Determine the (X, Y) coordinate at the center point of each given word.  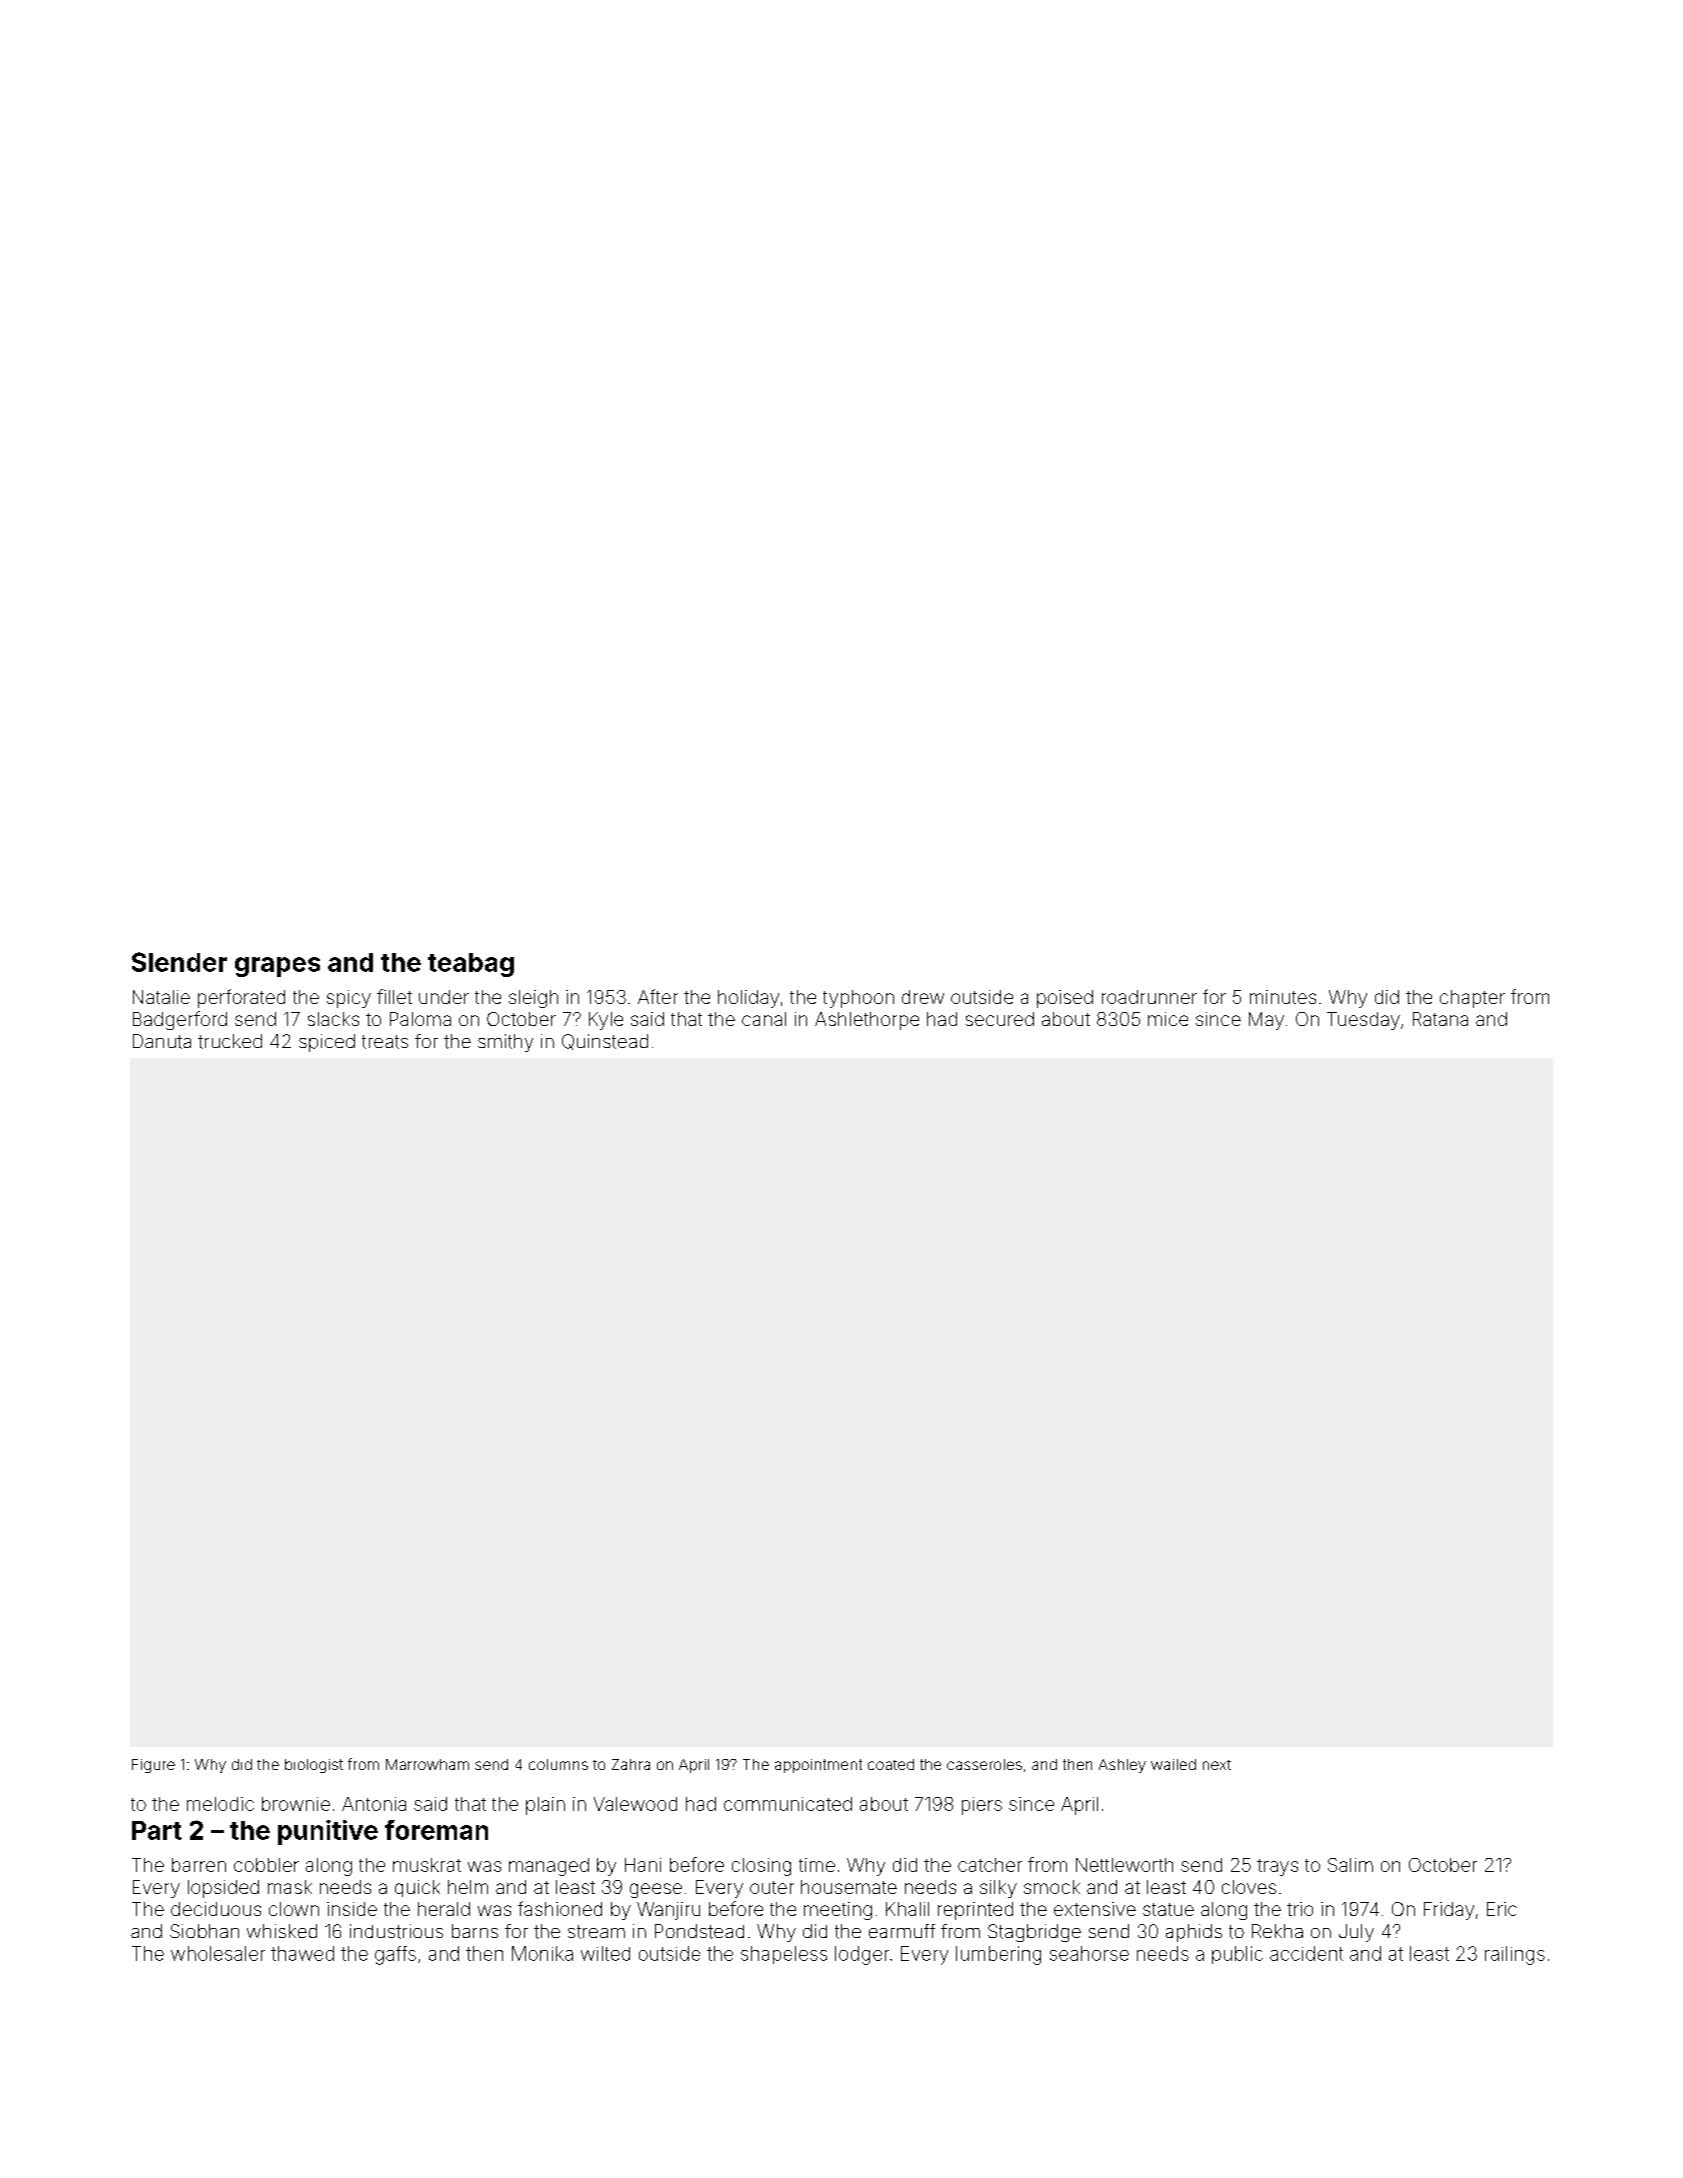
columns (558, 1764)
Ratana (1440, 1019)
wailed (1173, 1764)
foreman (436, 1830)
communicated (788, 1804)
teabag (471, 965)
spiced (327, 1043)
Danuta (162, 1041)
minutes (1283, 997)
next (1217, 1765)
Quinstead (605, 1042)
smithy (505, 1043)
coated (891, 1764)
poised (1065, 999)
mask (290, 1887)
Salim (1350, 1865)
